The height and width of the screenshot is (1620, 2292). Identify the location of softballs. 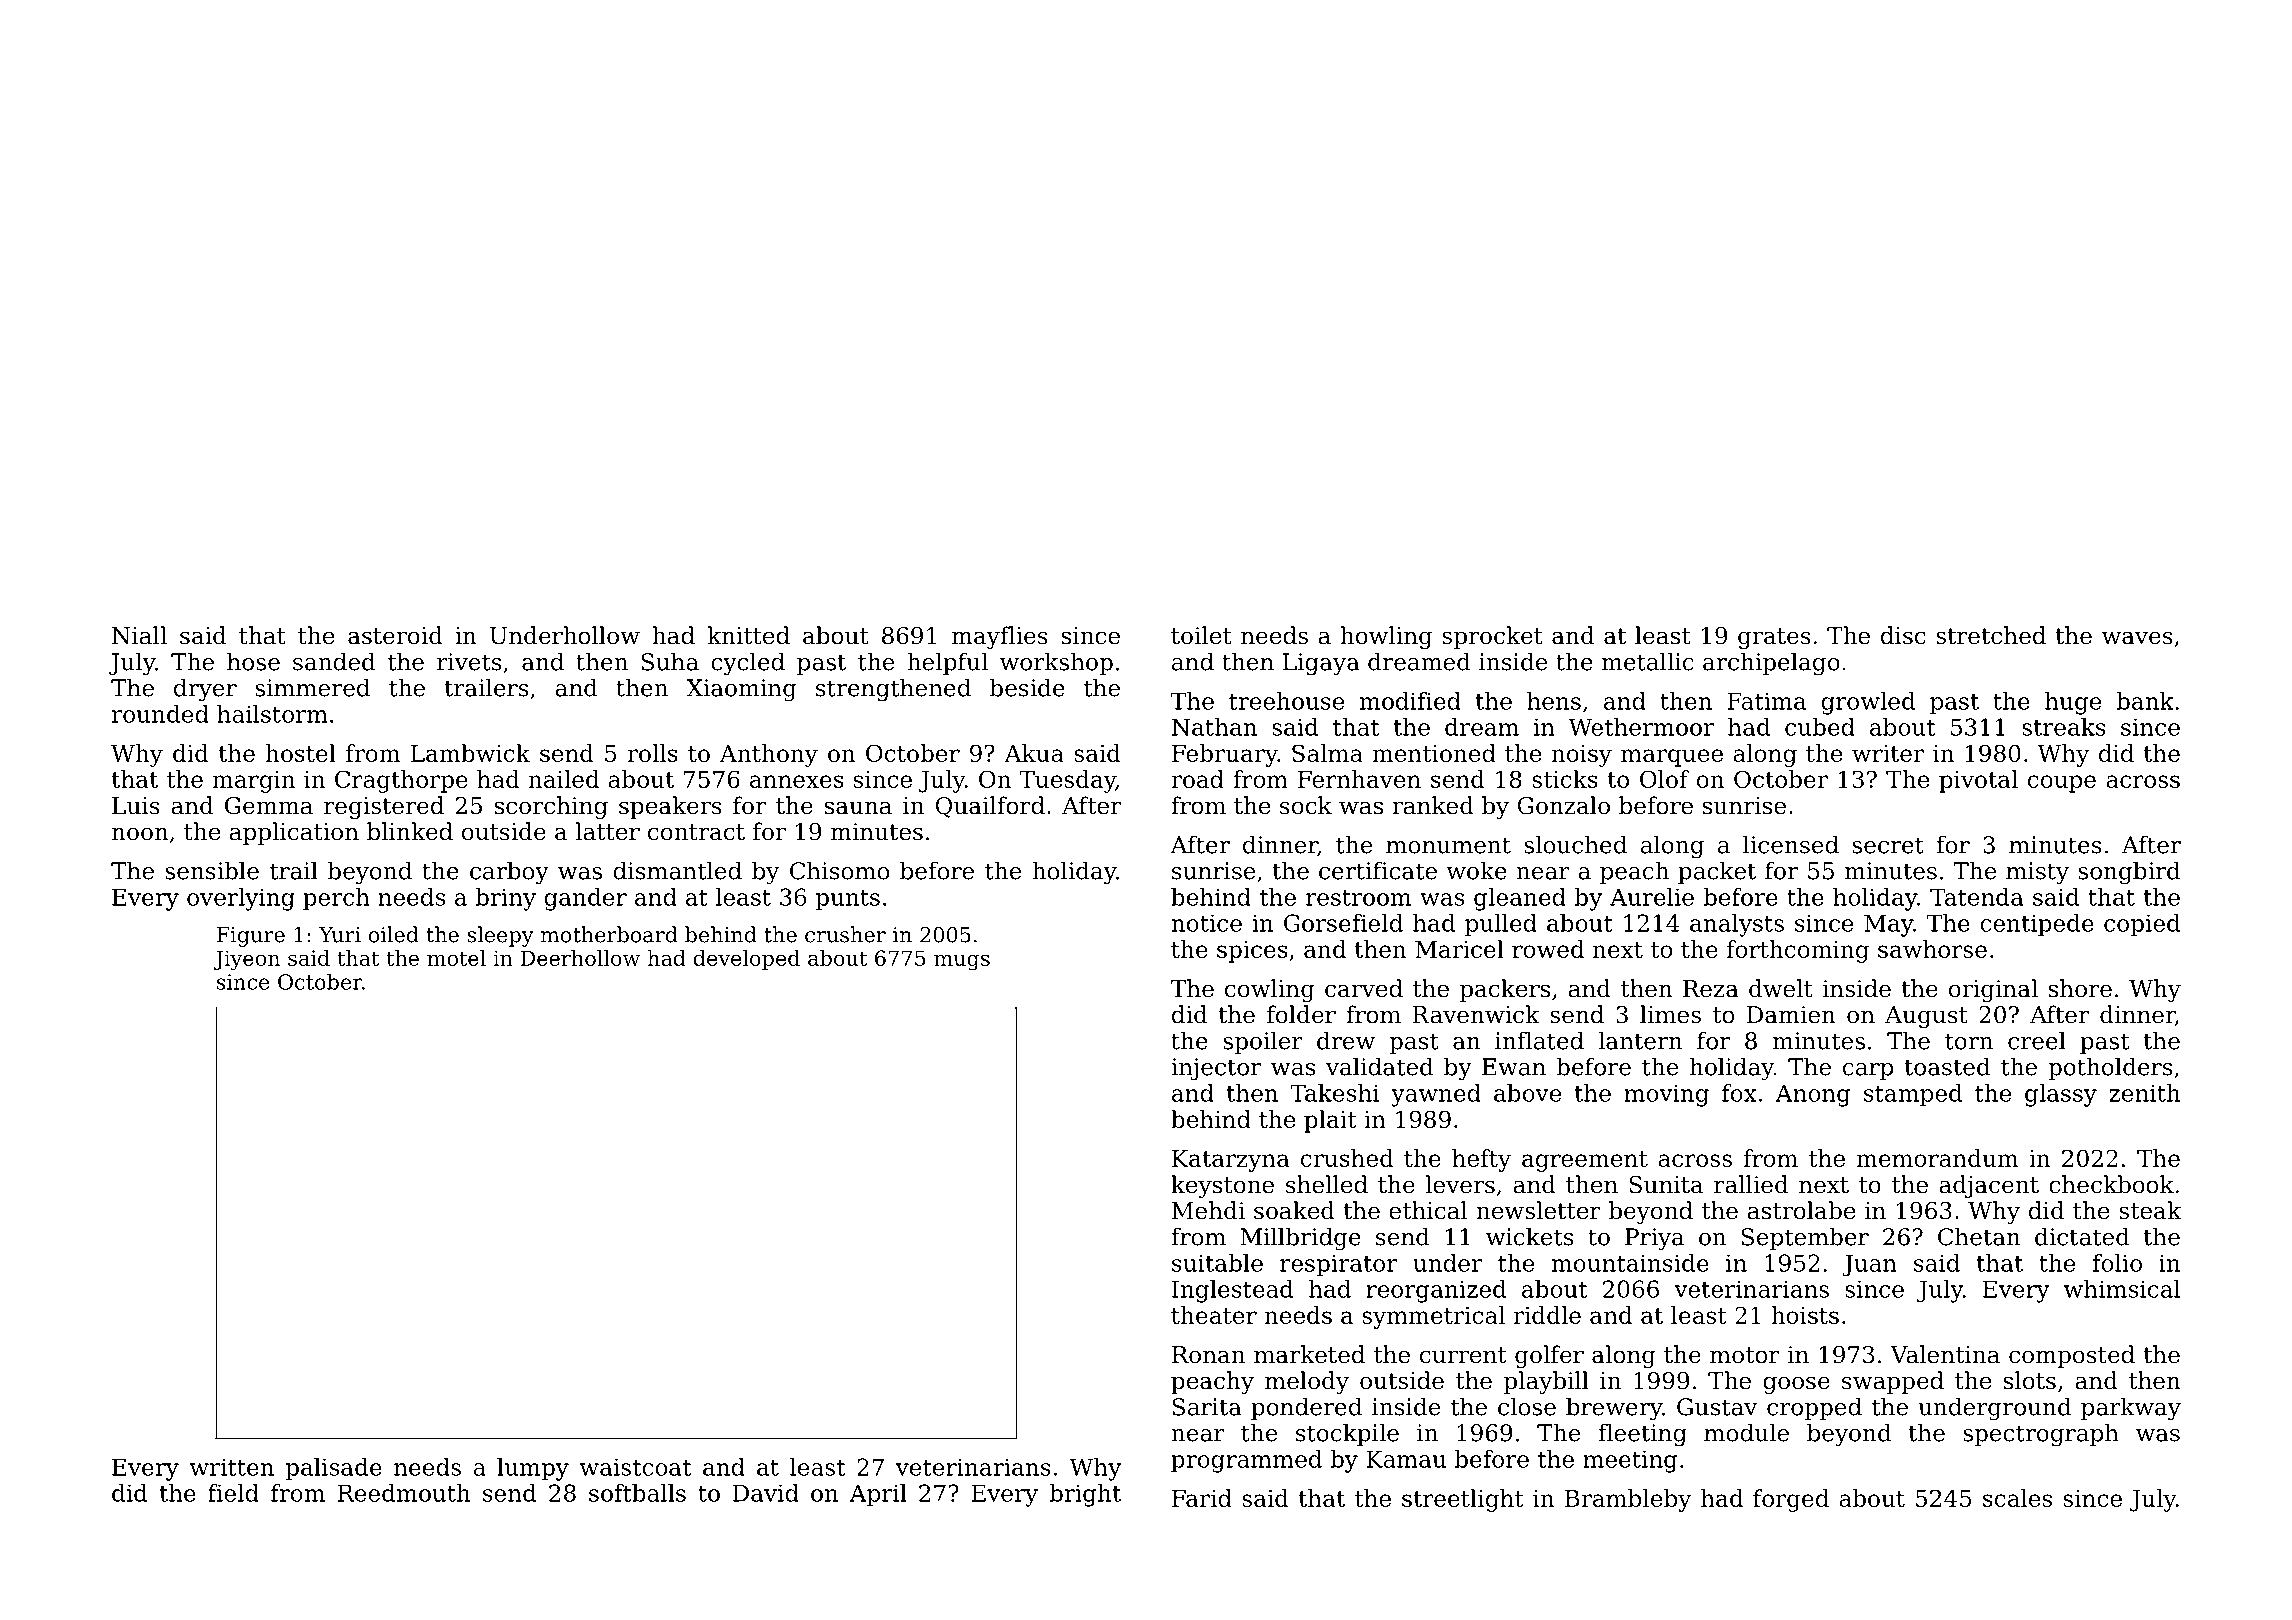
(637, 1493).
